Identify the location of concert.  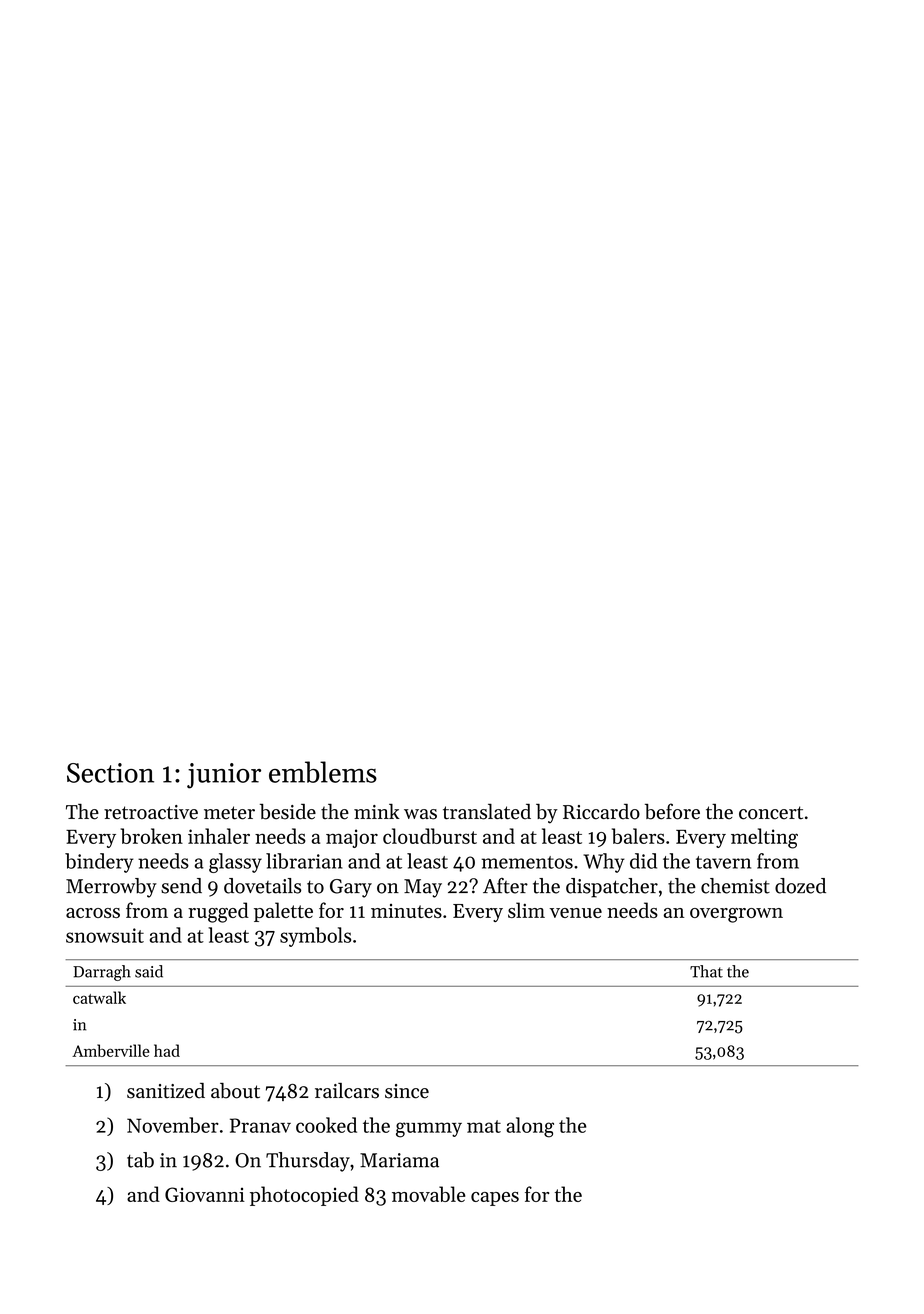
(771, 813).
